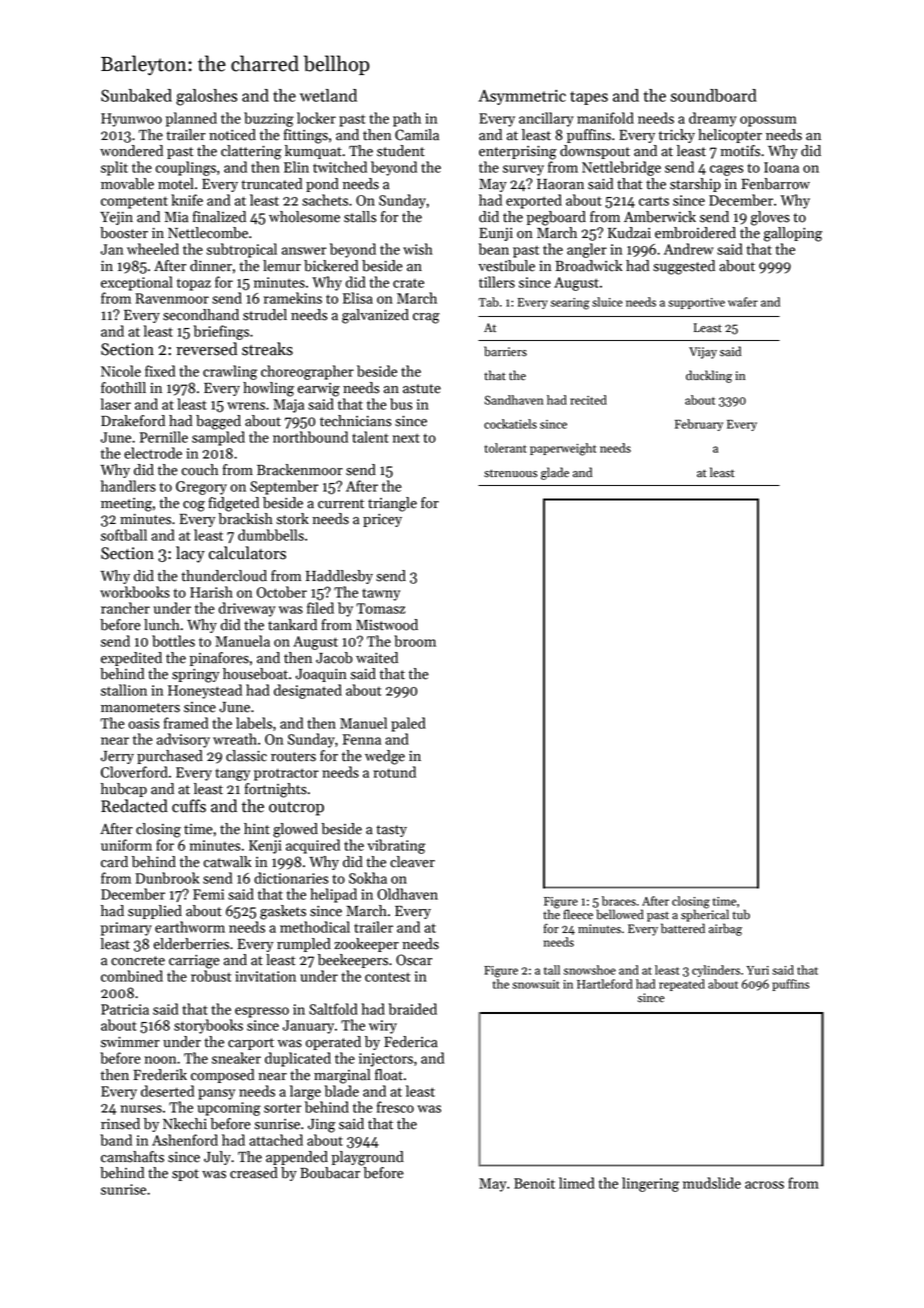  I want to click on appended, so click(297, 1158).
